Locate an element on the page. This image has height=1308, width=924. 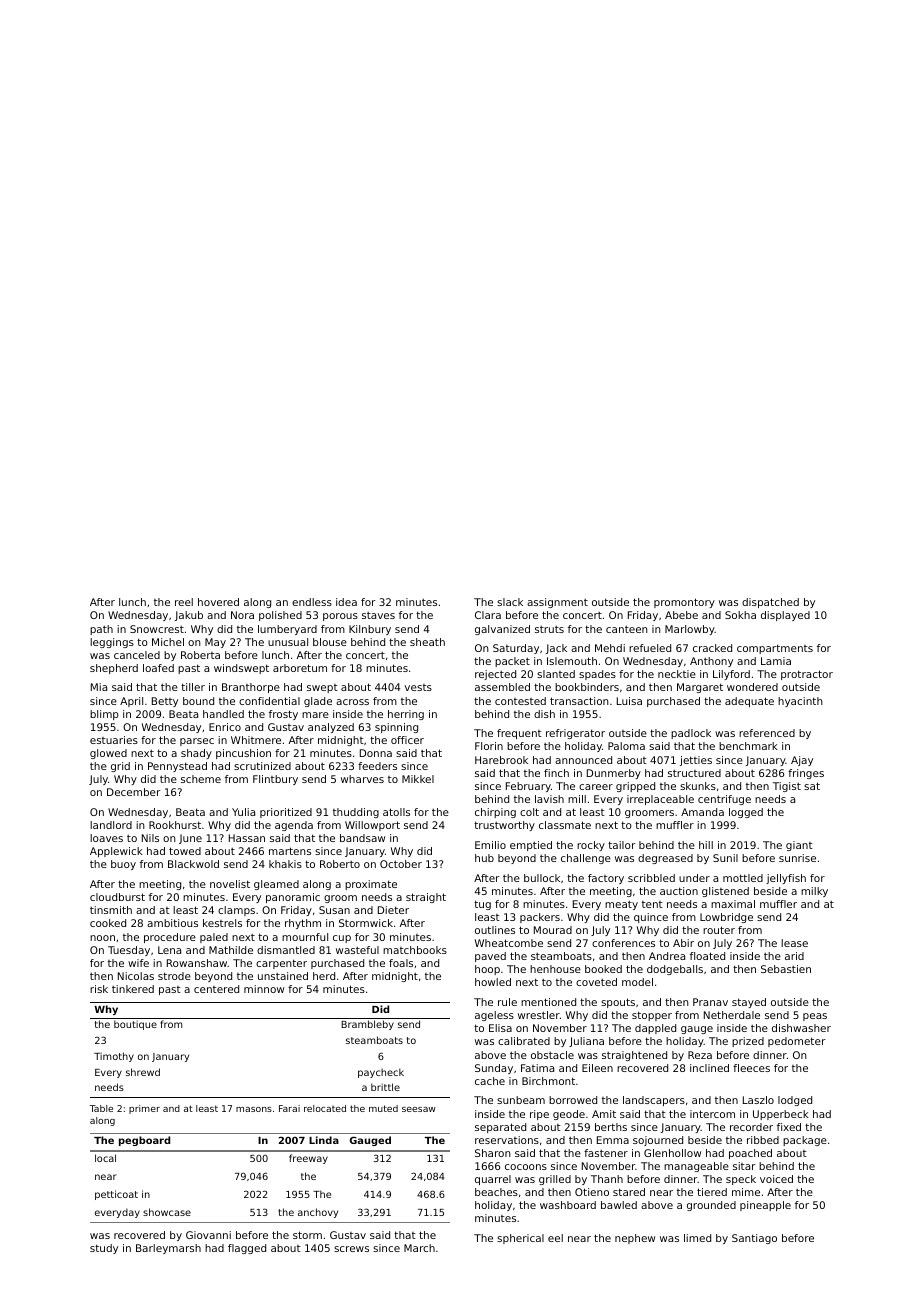
Otieno is located at coordinates (592, 1192).
